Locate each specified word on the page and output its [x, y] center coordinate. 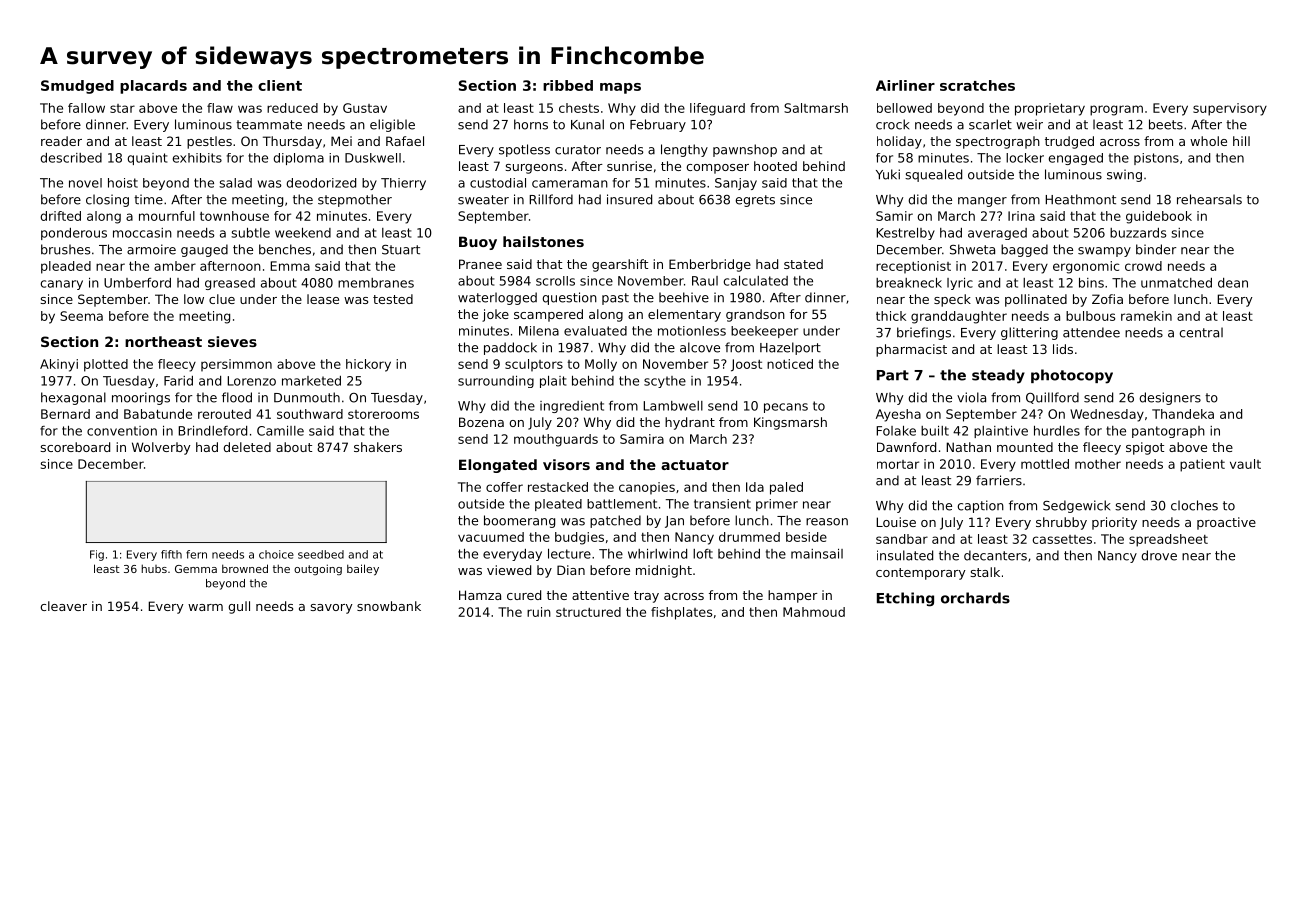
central [1201, 332]
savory [332, 609]
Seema [81, 316]
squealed [933, 175]
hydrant [690, 423]
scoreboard [75, 447]
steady [998, 376]
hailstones [543, 241]
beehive [684, 297]
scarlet [990, 124]
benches [285, 249]
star [122, 108]
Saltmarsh [816, 108]
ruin [539, 612]
